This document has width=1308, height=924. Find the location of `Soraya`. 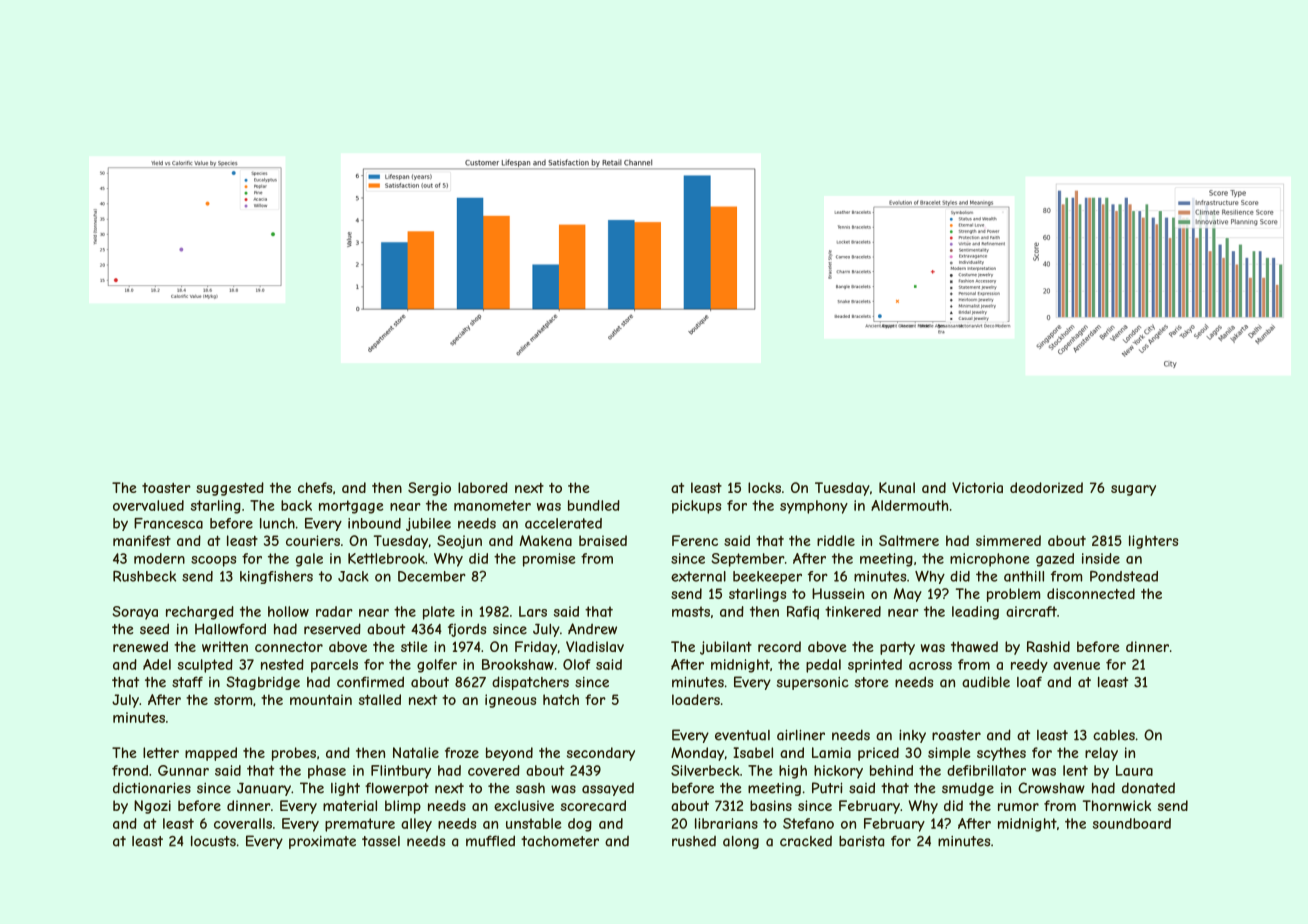

Soraya is located at coordinates (135, 613).
